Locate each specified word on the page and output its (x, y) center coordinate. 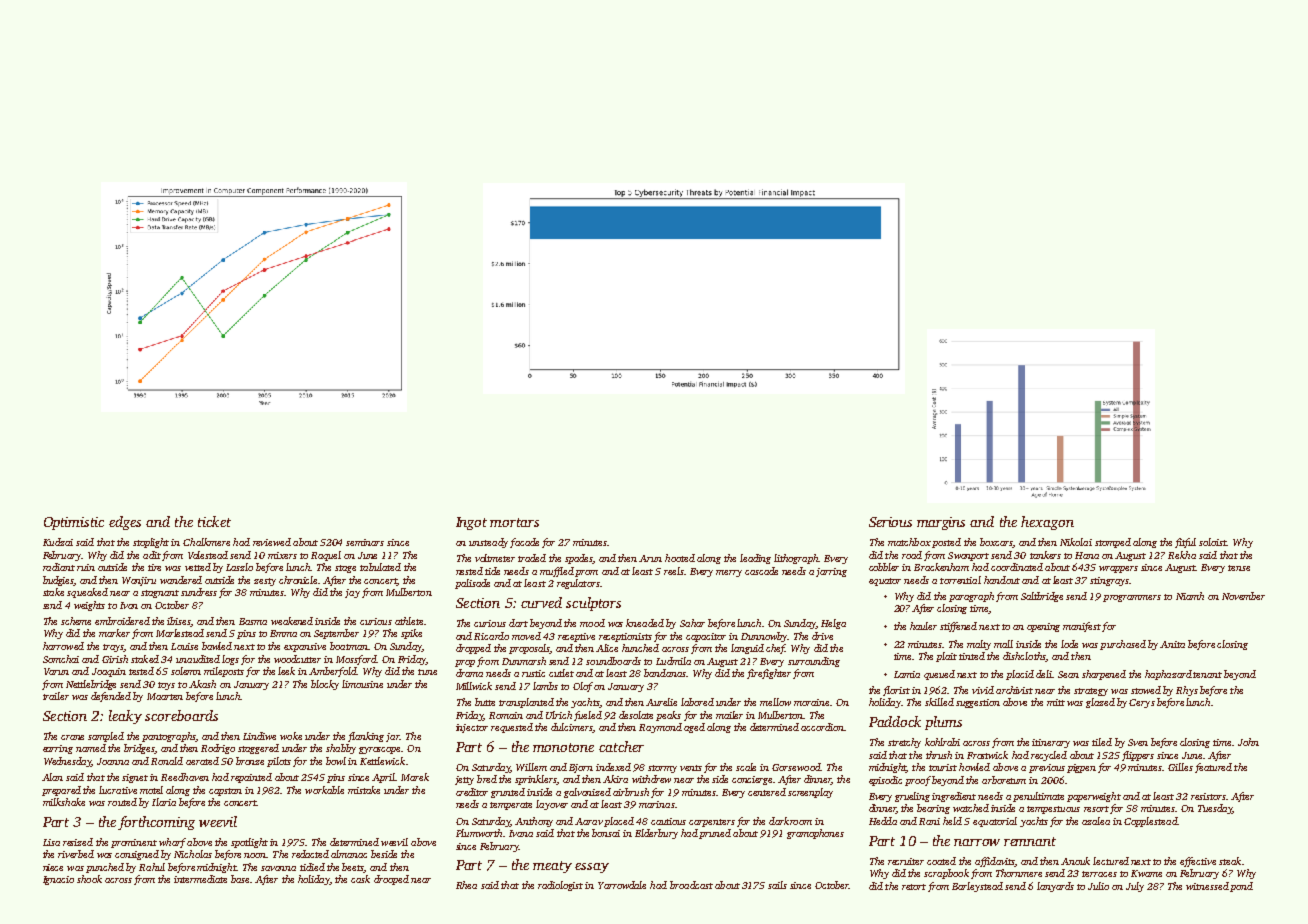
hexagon (1047, 523)
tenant (1207, 675)
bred (487, 779)
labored (697, 702)
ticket (214, 521)
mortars (514, 522)
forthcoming (156, 823)
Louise (184, 646)
